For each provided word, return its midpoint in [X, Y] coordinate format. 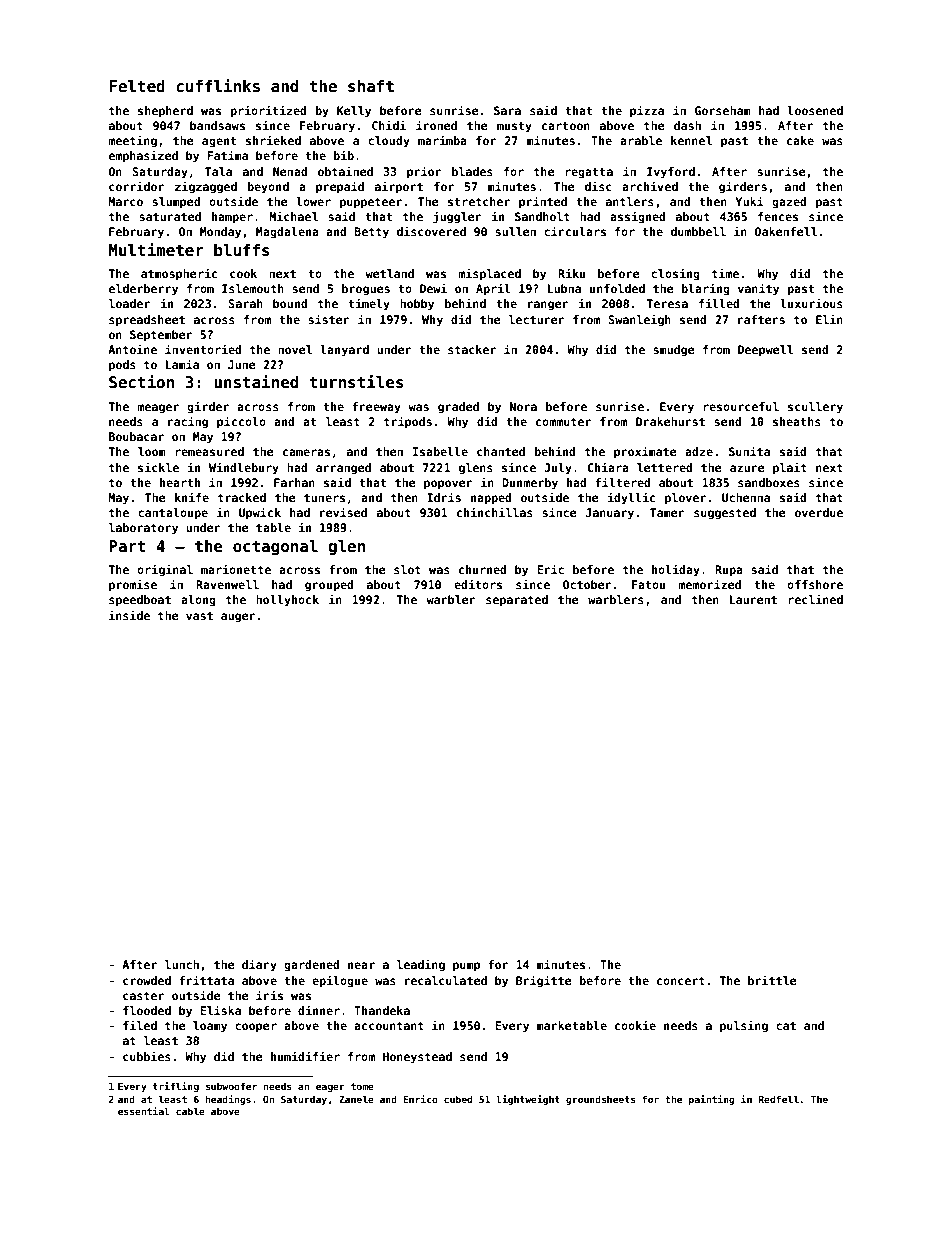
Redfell [779, 1099]
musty [514, 127]
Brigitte [544, 981]
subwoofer [231, 1086]
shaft [371, 86]
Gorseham [723, 110]
